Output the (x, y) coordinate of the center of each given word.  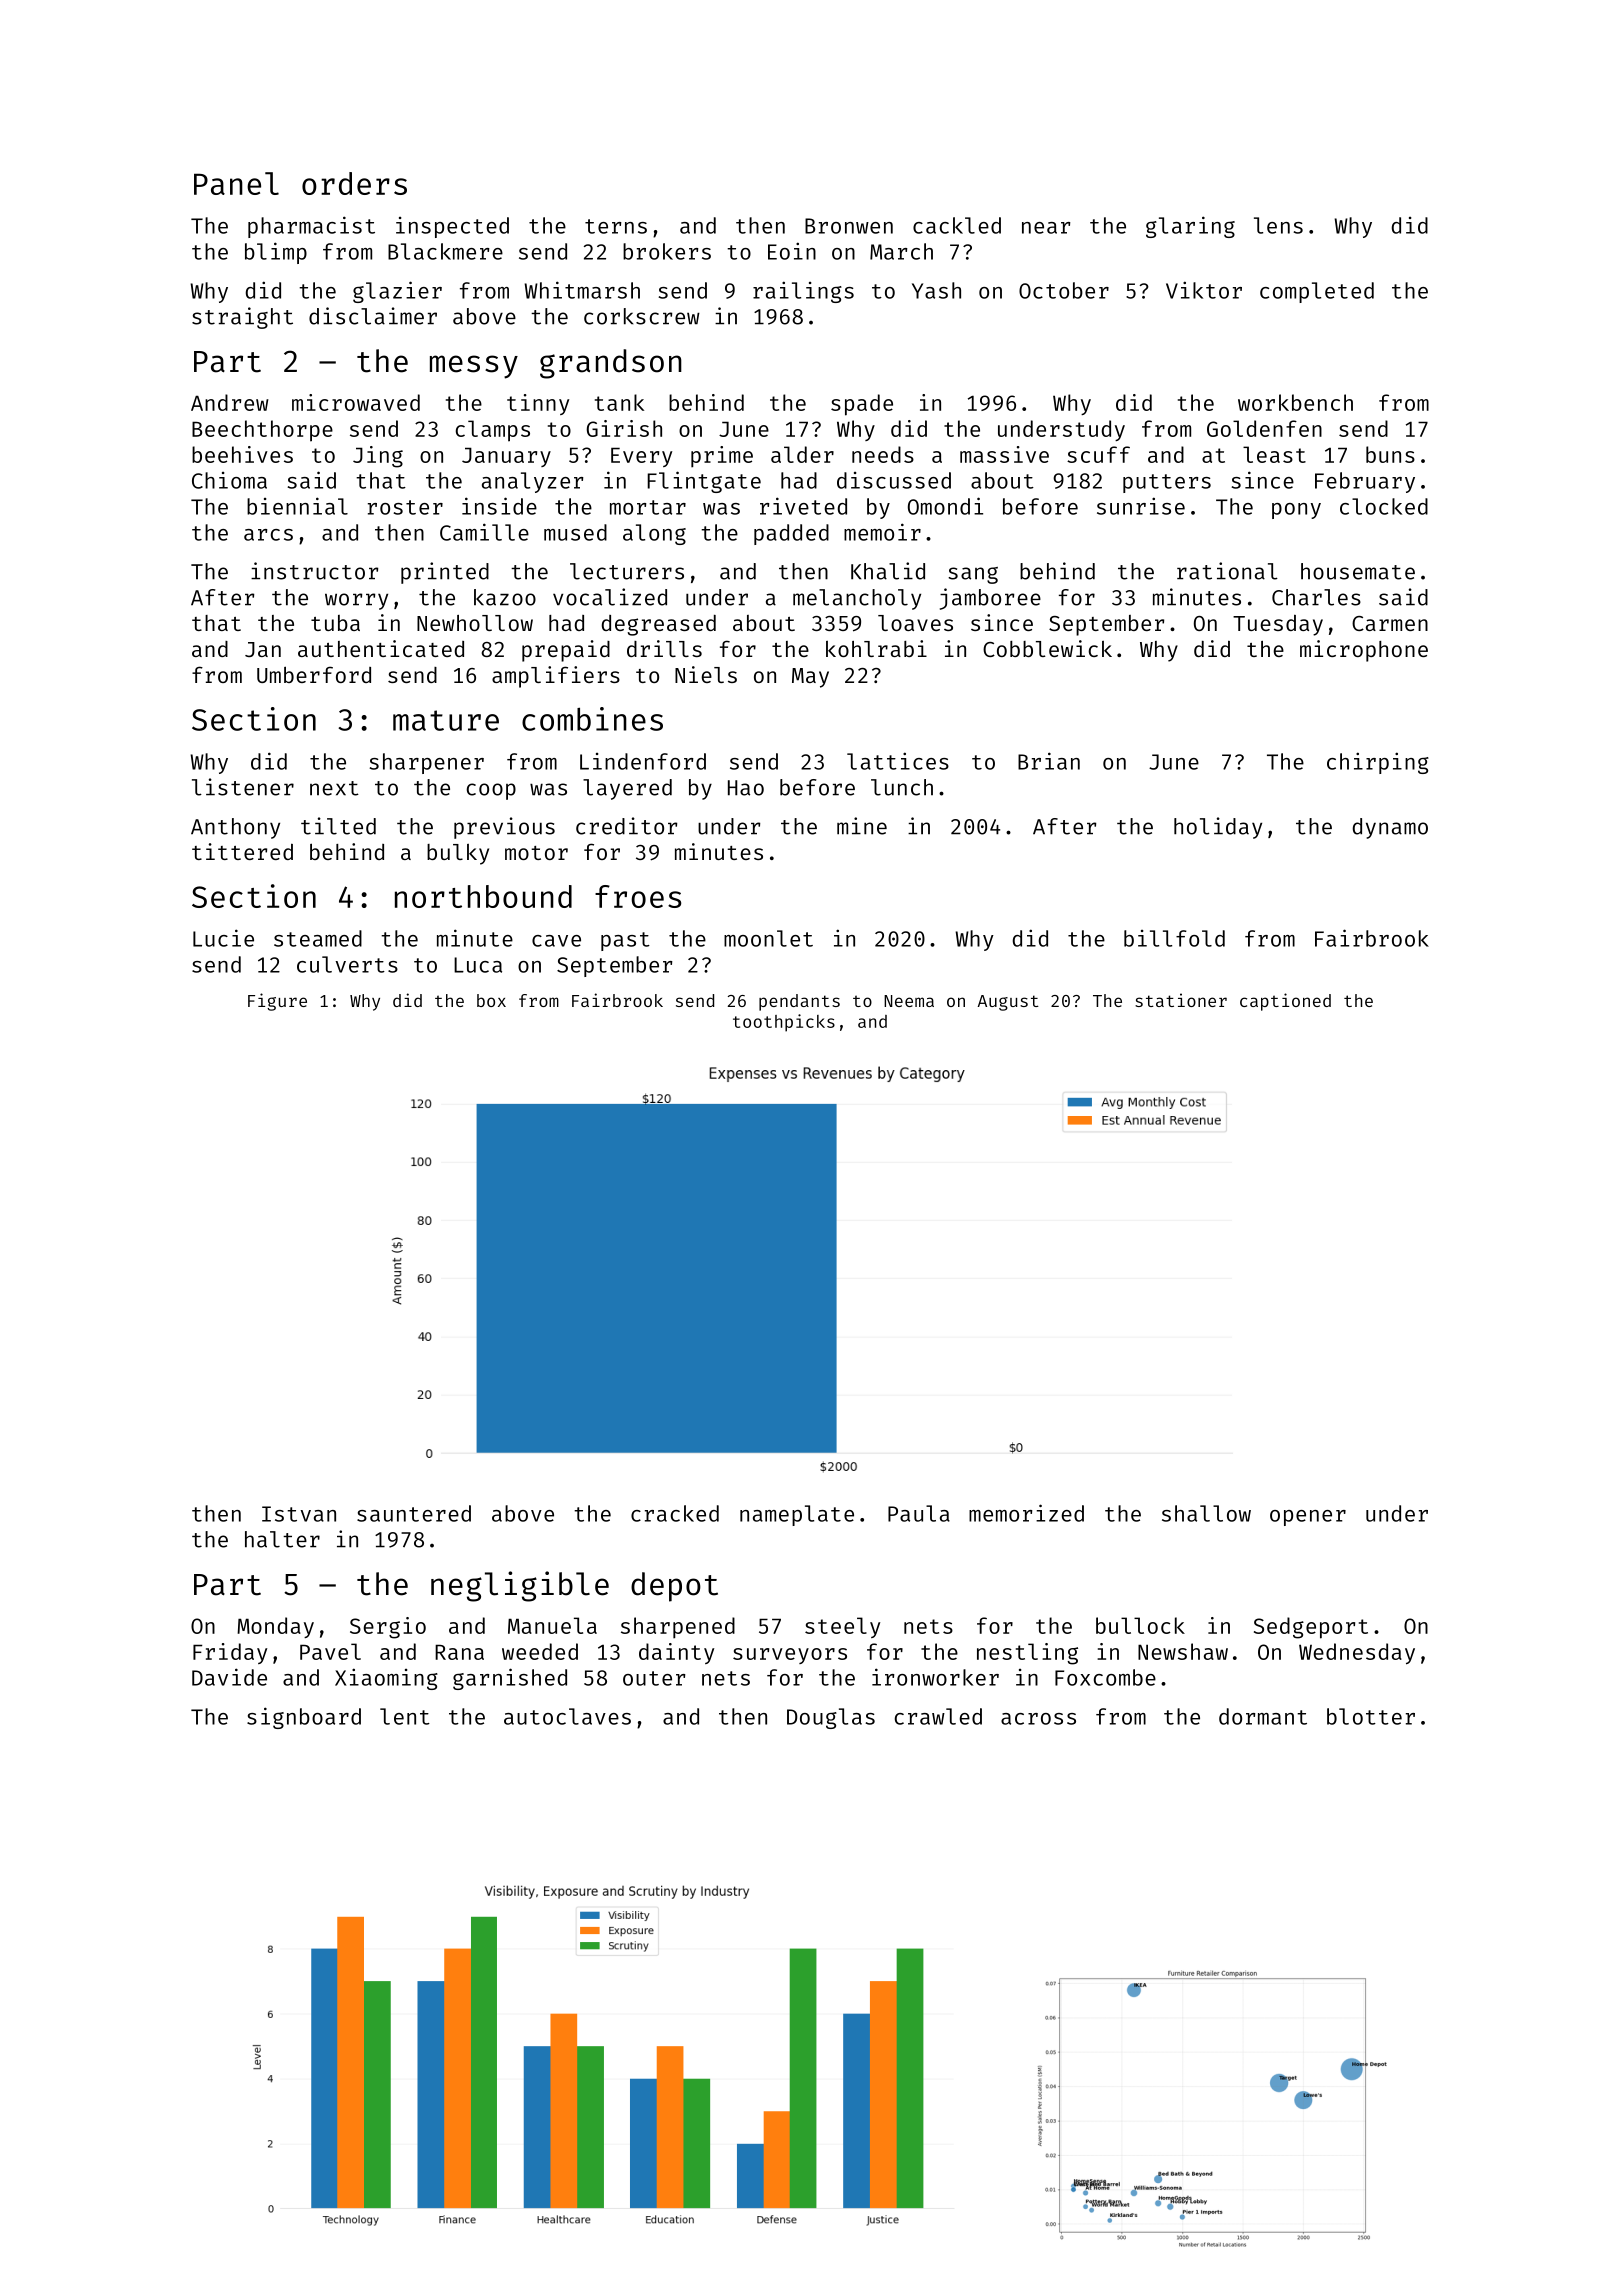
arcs (268, 535)
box (491, 1000)
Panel (236, 183)
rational (1227, 571)
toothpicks (784, 1023)
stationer (1181, 1000)
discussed (894, 480)
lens (1278, 225)
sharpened (678, 1627)
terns (616, 226)
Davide (229, 1677)
